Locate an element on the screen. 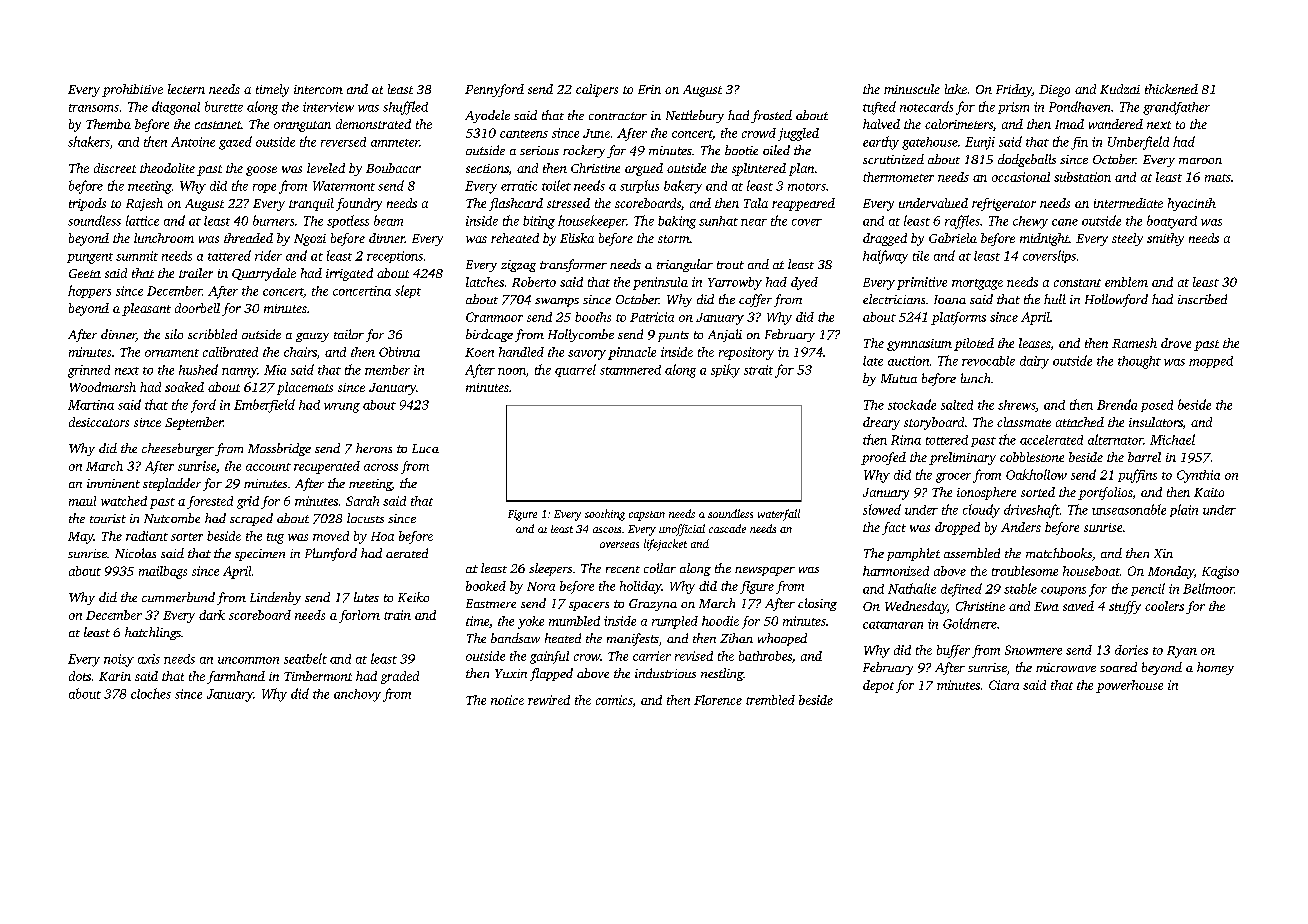 Image resolution: width=1308 pixels, height=924 pixels. minuscule is located at coordinates (912, 89).
